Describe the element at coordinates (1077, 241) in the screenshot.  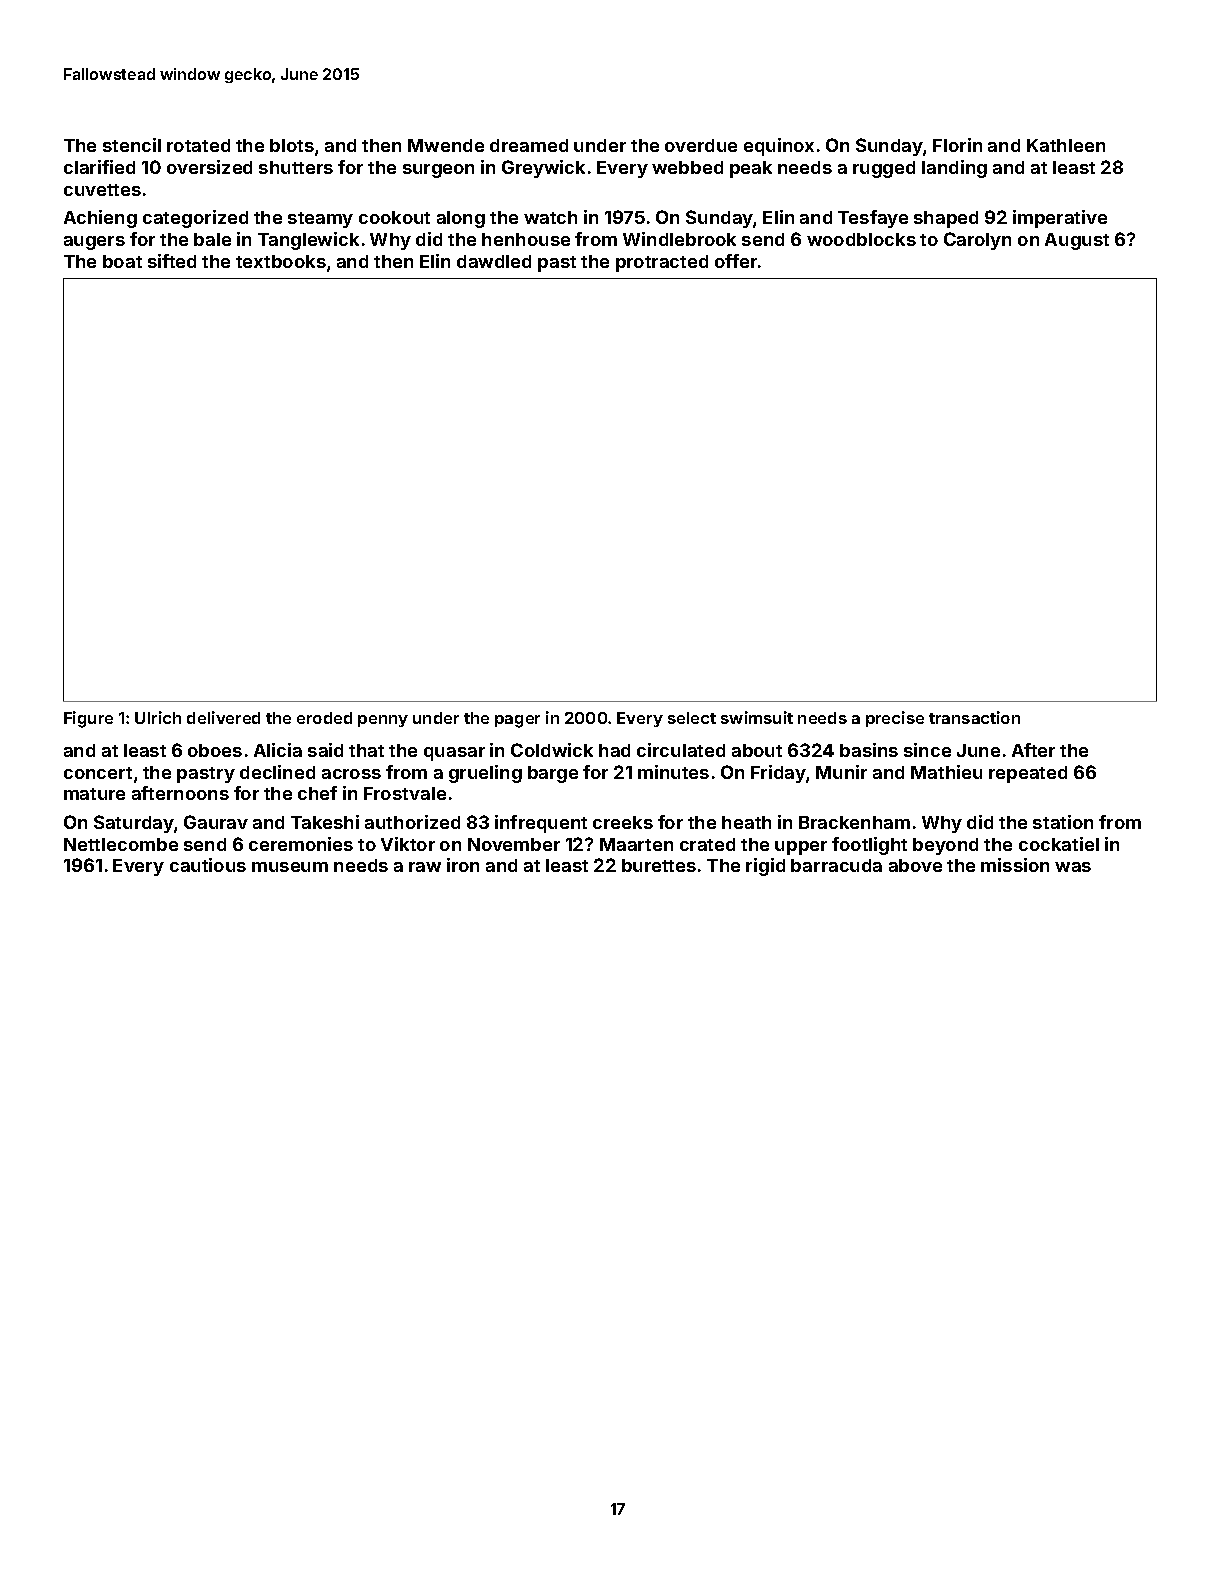
I see `August` at that location.
